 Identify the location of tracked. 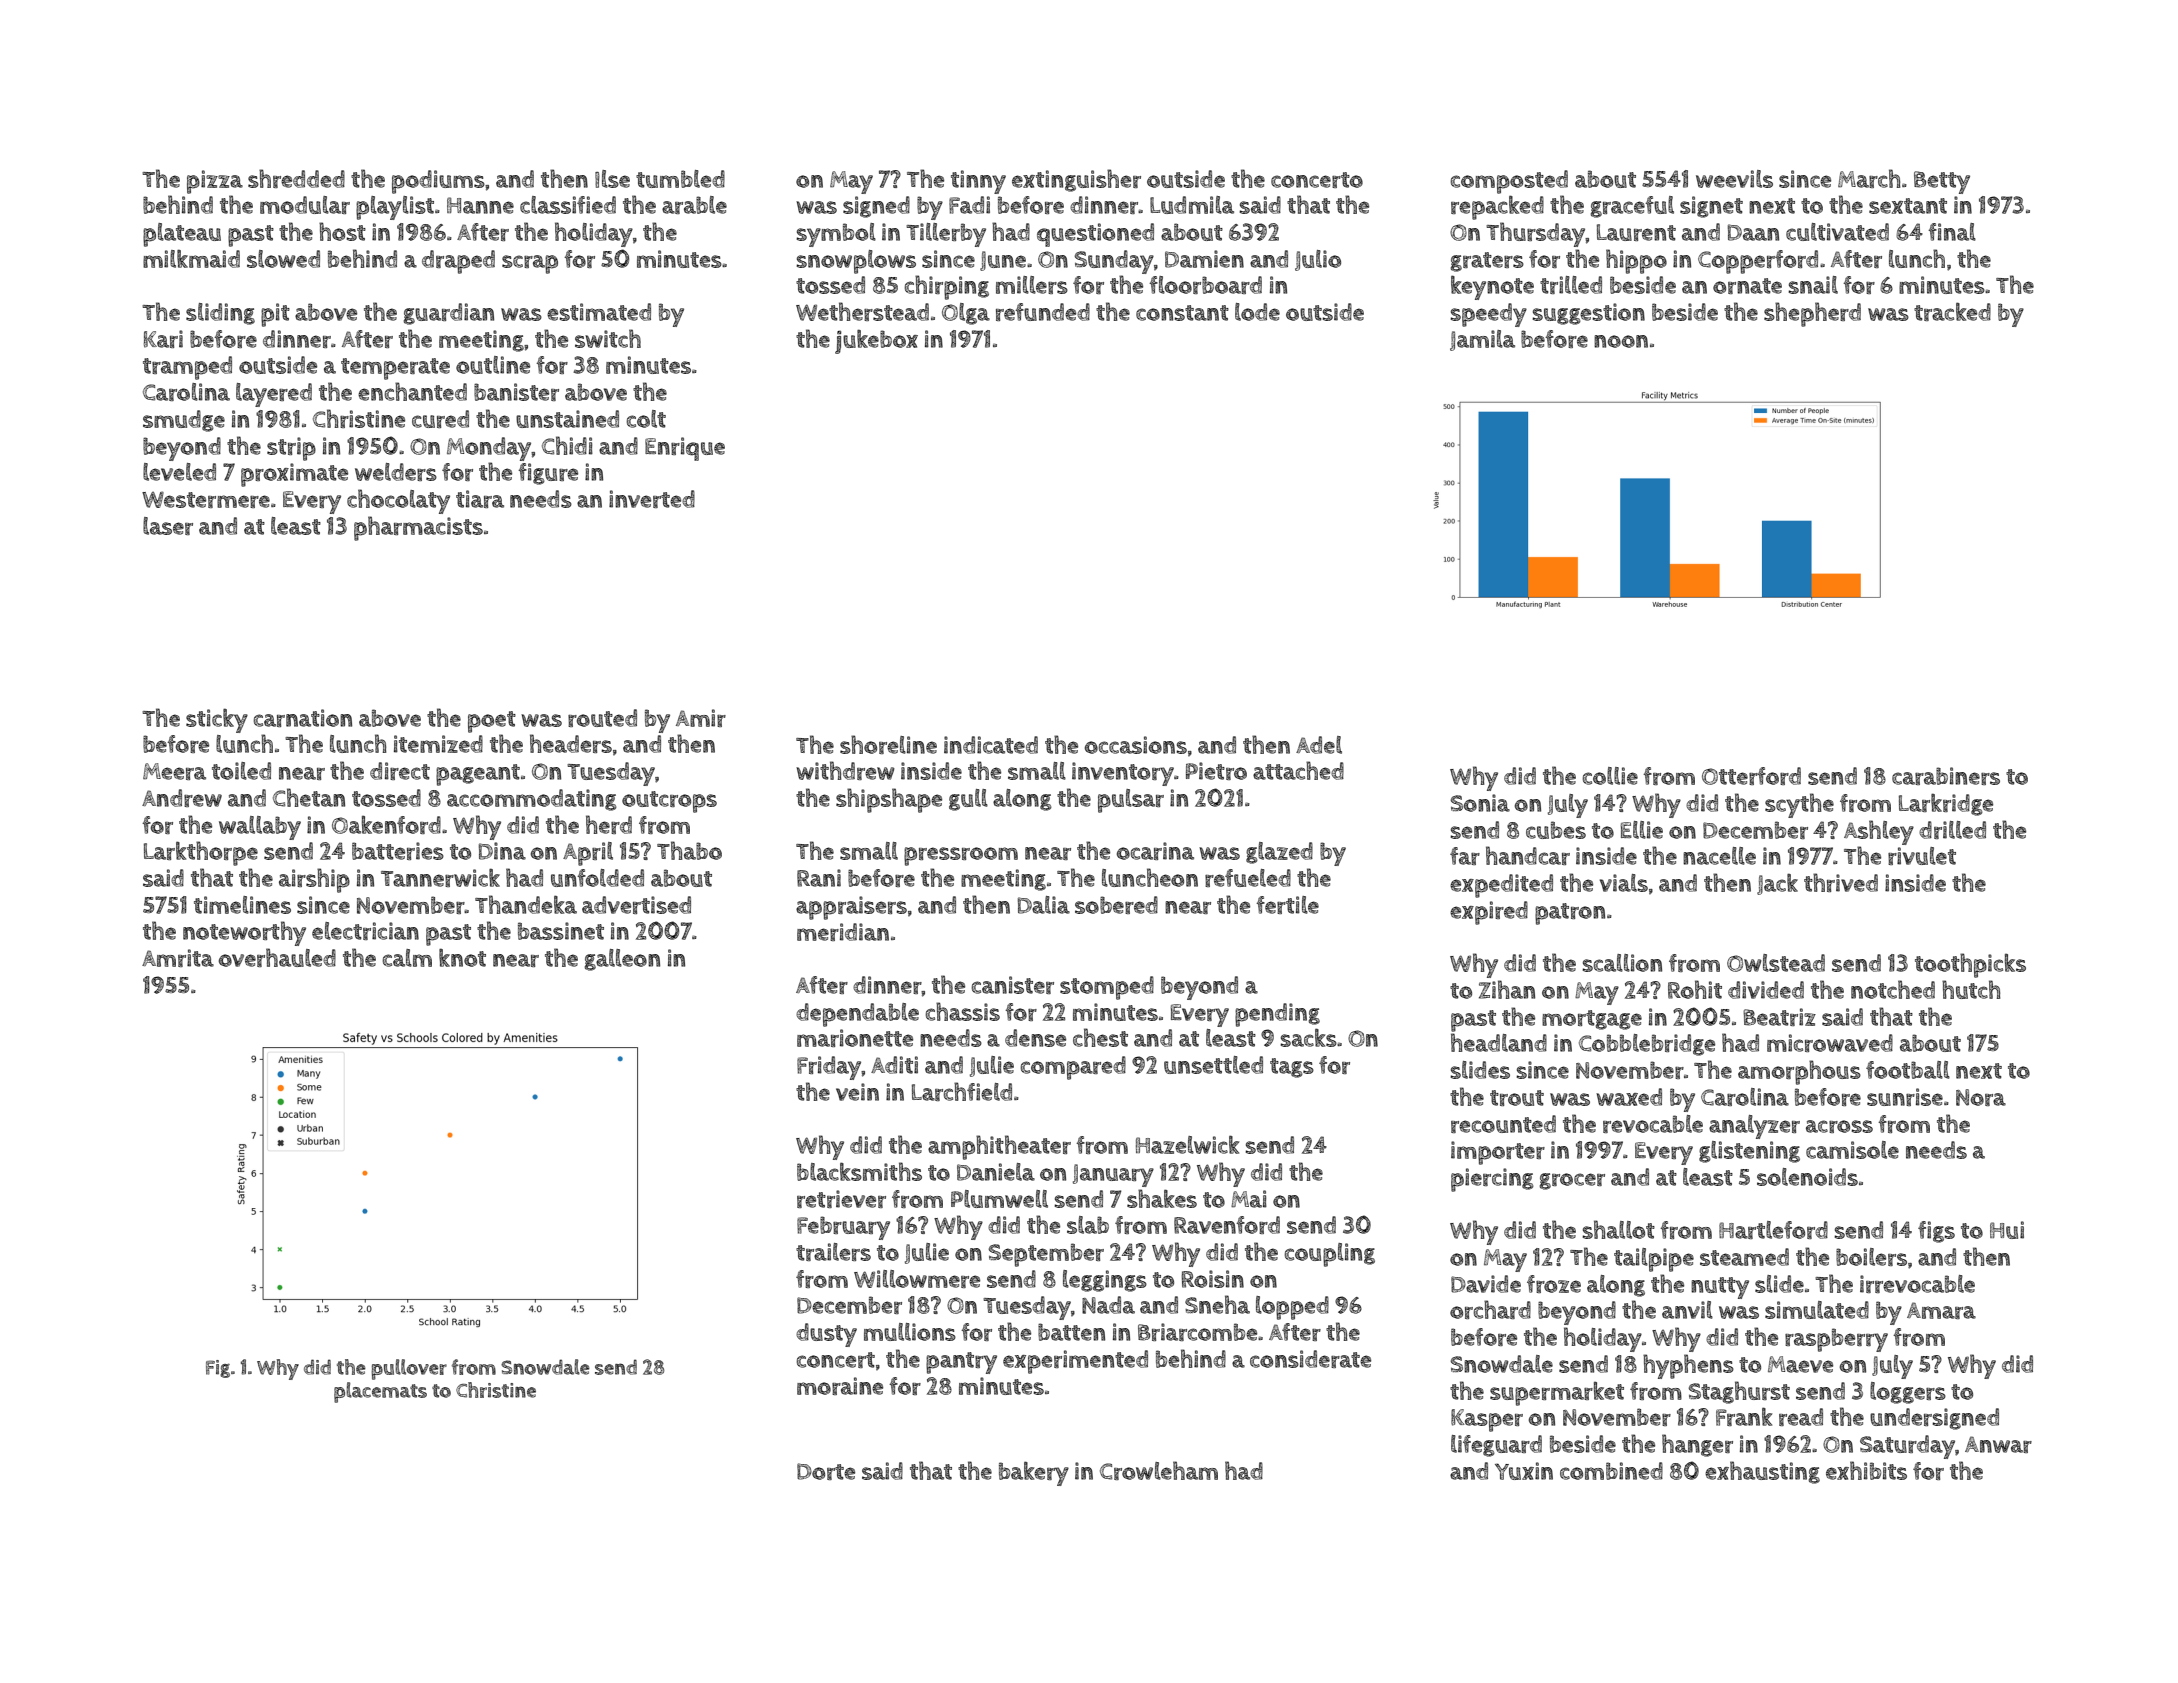
(1952, 311).
